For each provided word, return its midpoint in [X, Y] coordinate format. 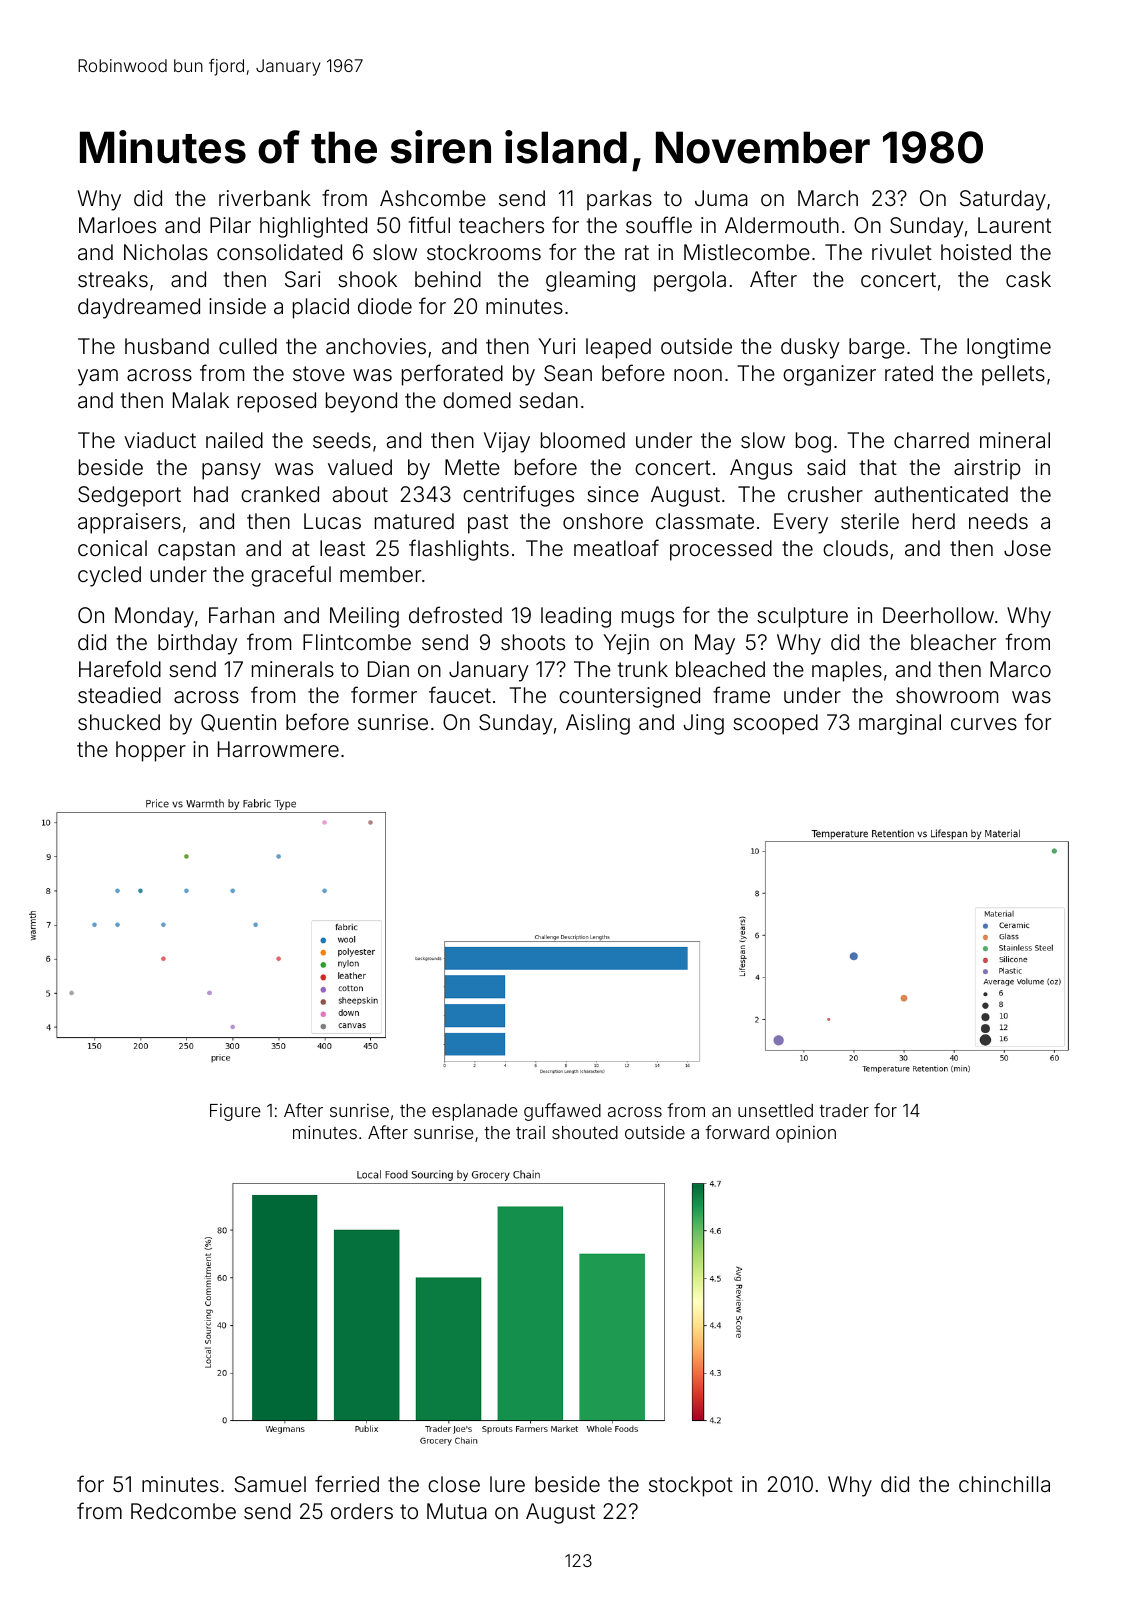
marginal [900, 724]
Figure [235, 1112]
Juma [721, 198]
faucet [460, 695]
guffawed [562, 1112]
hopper [151, 751]
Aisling [598, 724]
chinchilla [1004, 1484]
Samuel [270, 1484]
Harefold [120, 668]
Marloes [117, 225]
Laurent [1014, 225]
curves [984, 724]
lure [507, 1484]
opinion [806, 1134]
